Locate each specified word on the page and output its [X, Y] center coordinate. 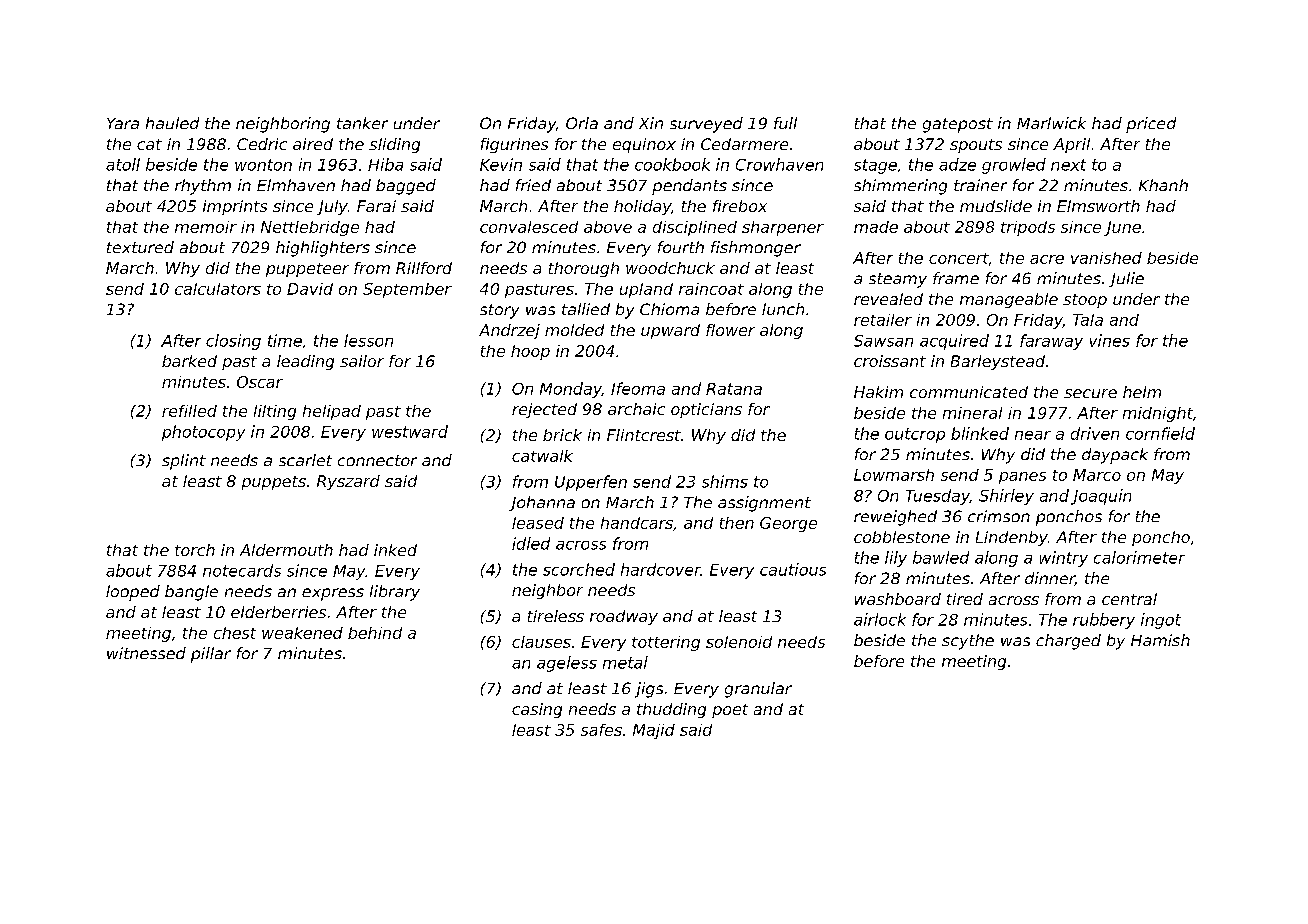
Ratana [734, 389]
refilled [189, 411]
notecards [242, 570]
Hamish [1160, 640]
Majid [654, 731]
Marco [1097, 475]
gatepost [958, 125]
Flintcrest [644, 435]
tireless [556, 616]
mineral [972, 413]
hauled [172, 123]
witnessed [146, 653]
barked [189, 361]
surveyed [706, 125]
